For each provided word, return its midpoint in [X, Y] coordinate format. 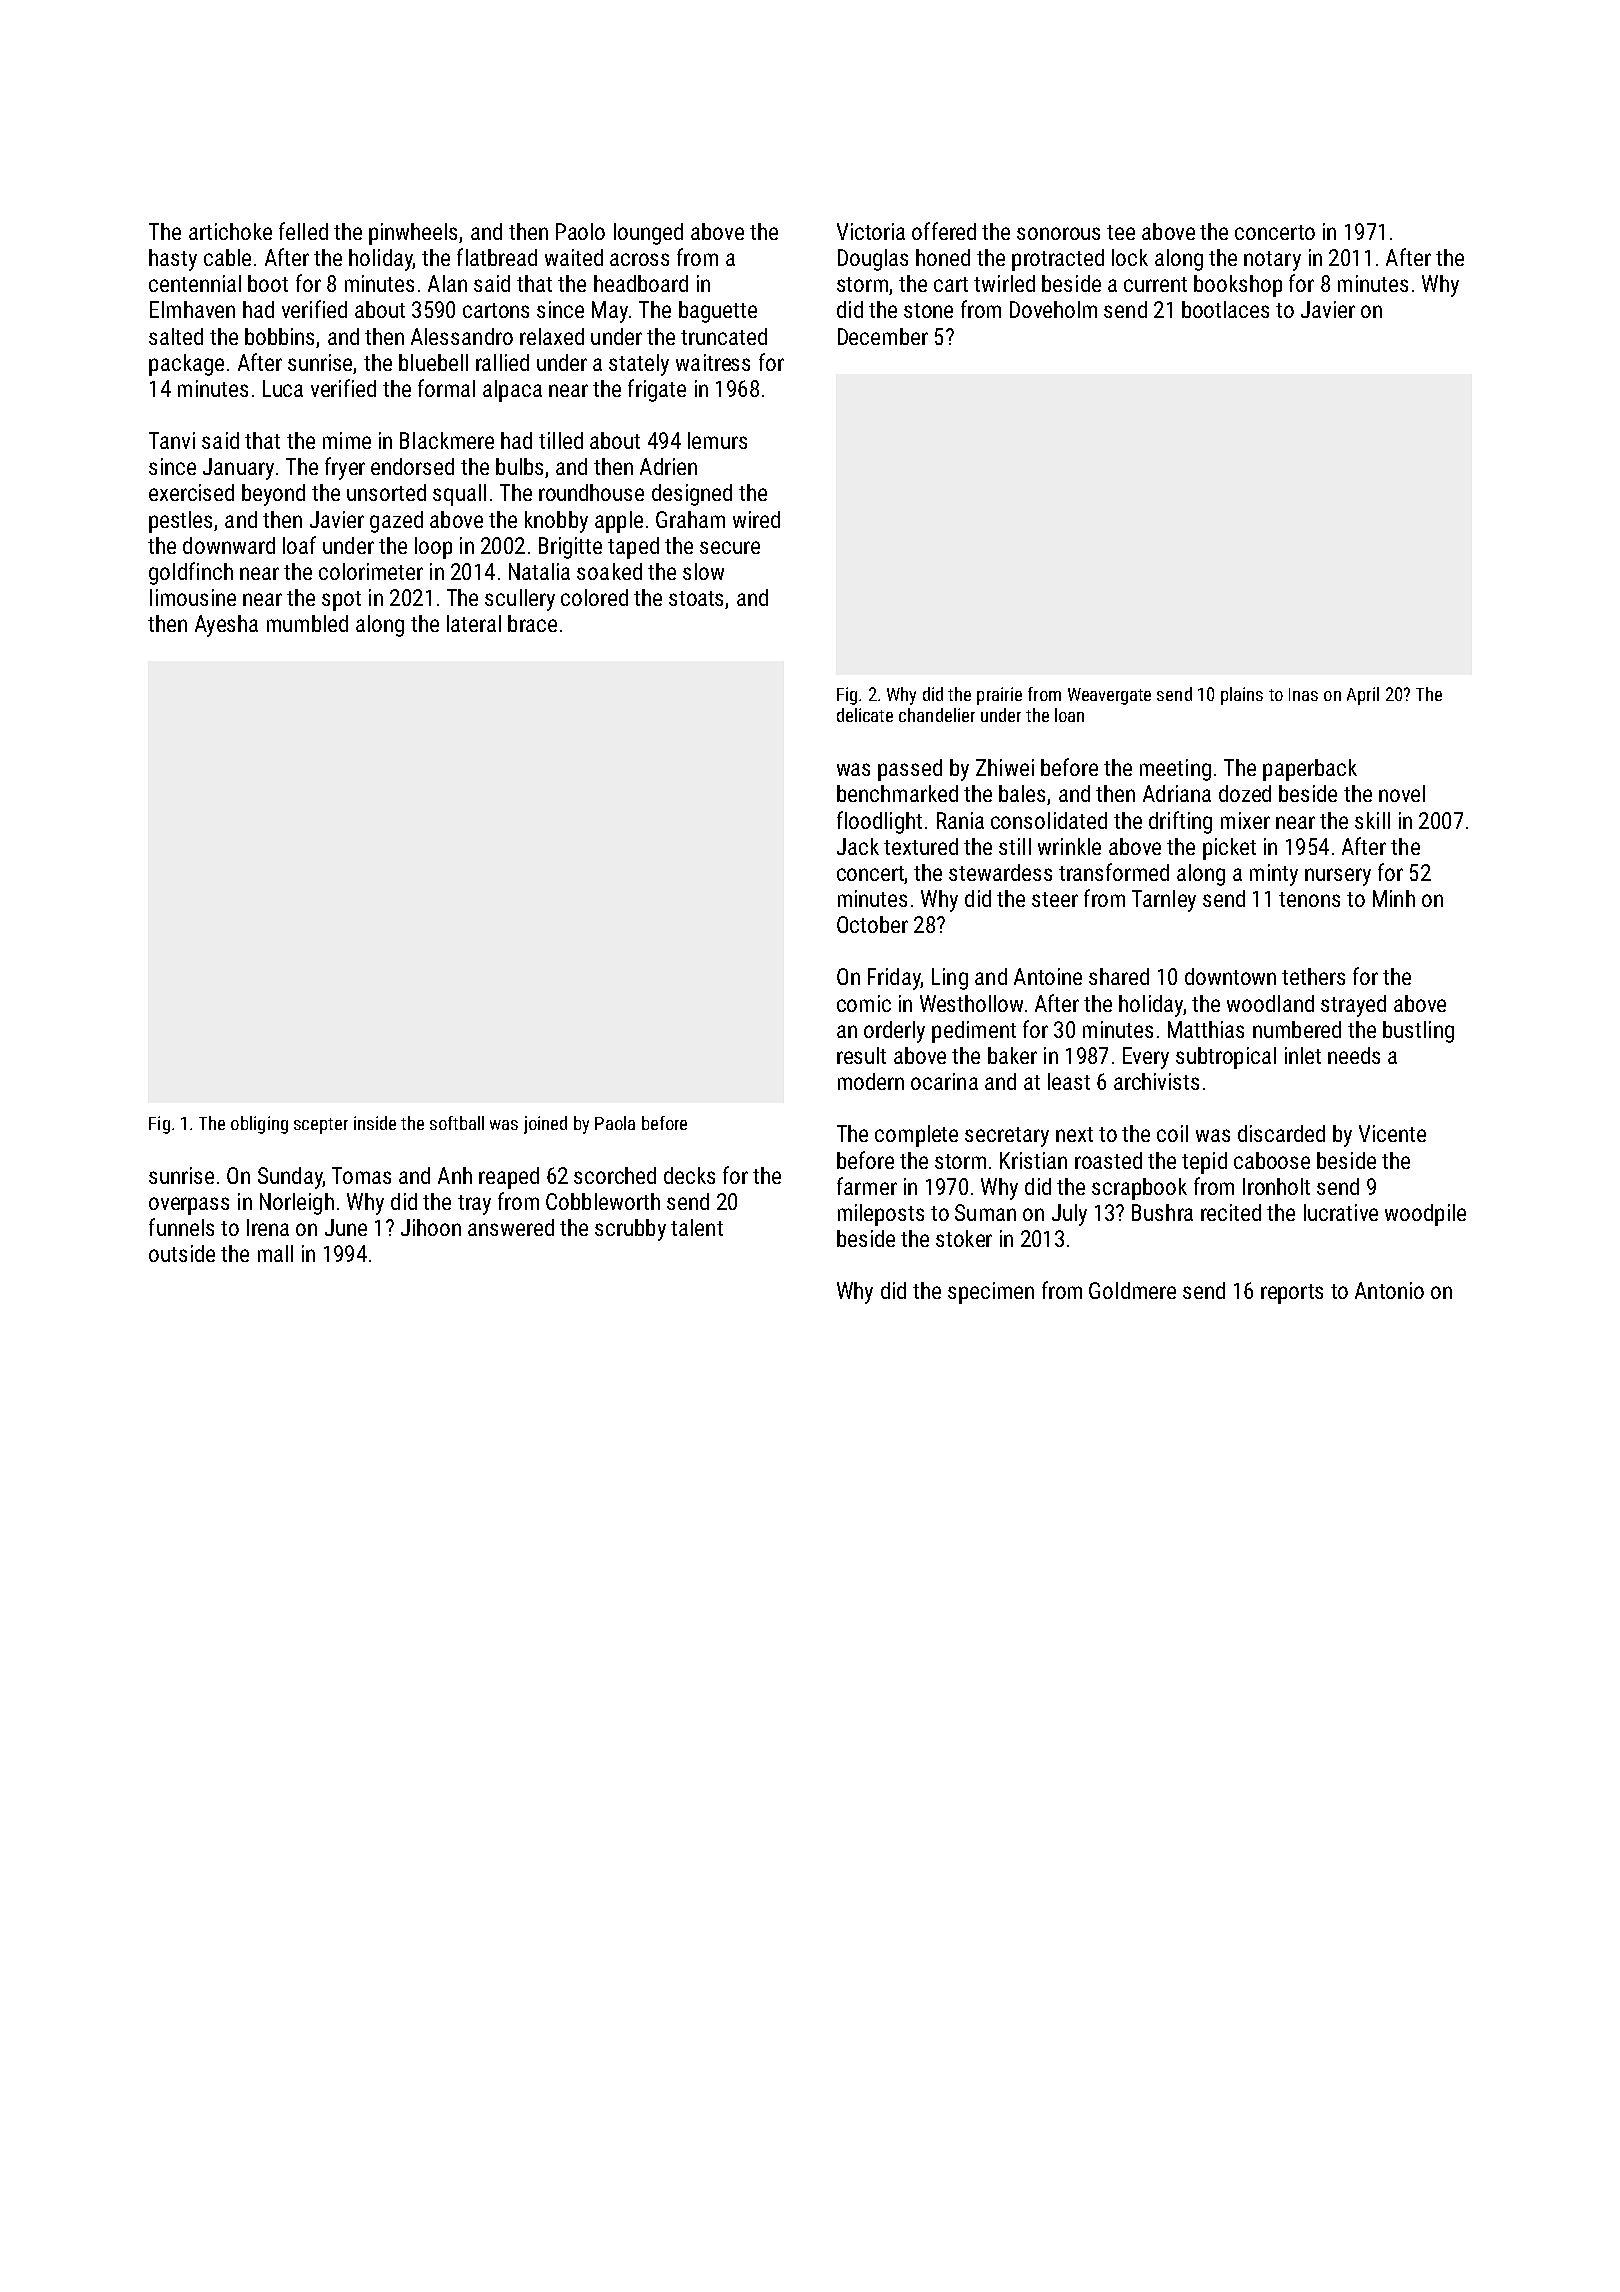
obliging [259, 1125]
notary [1272, 261]
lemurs [717, 440]
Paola [615, 1123]
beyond [273, 495]
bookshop [1238, 286]
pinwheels [414, 234]
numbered [1297, 1029]
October [872, 924]
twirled [1004, 283]
